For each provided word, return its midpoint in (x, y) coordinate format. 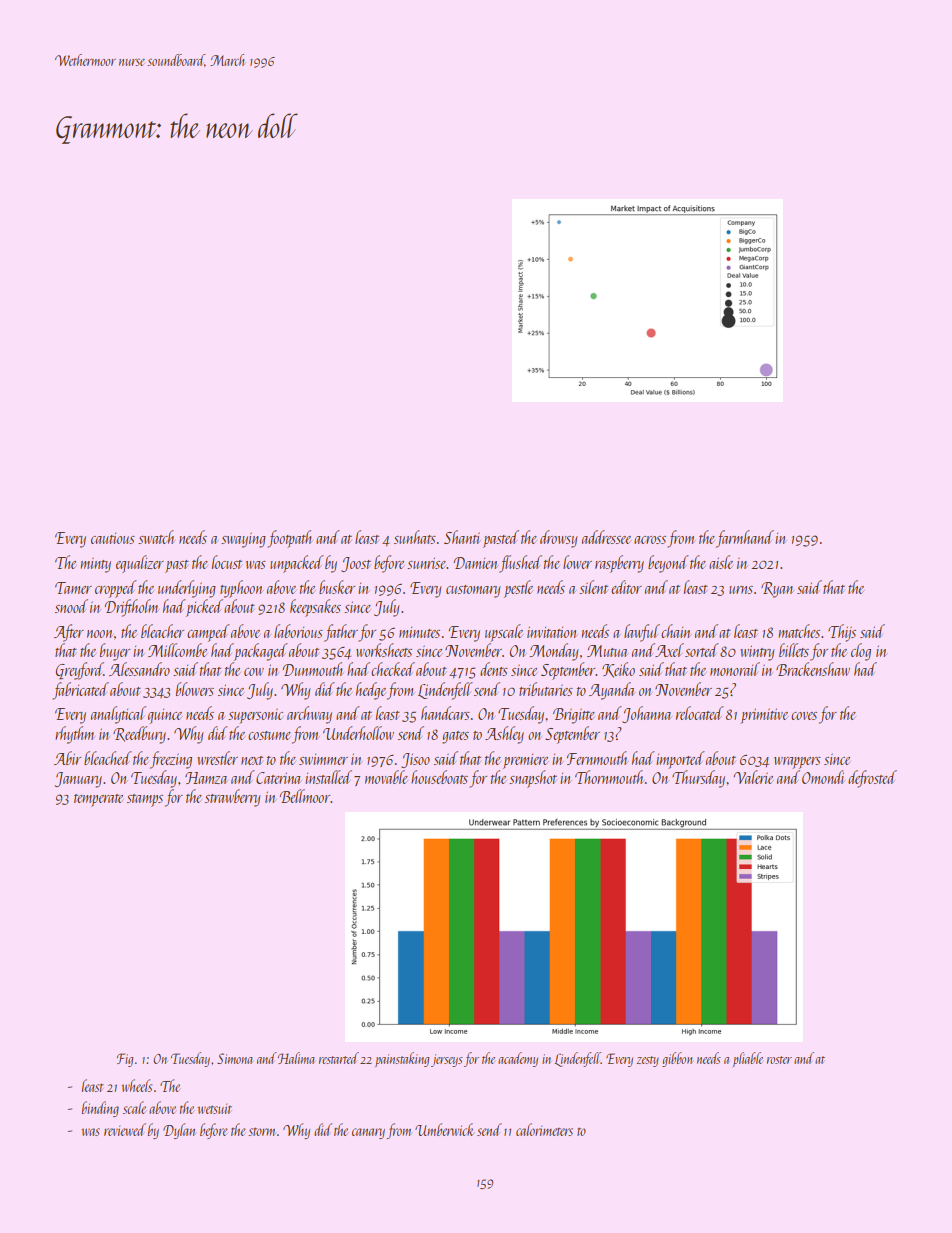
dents (494, 669)
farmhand (745, 539)
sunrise (427, 563)
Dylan (179, 1131)
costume (269, 735)
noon (100, 634)
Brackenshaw (813, 669)
